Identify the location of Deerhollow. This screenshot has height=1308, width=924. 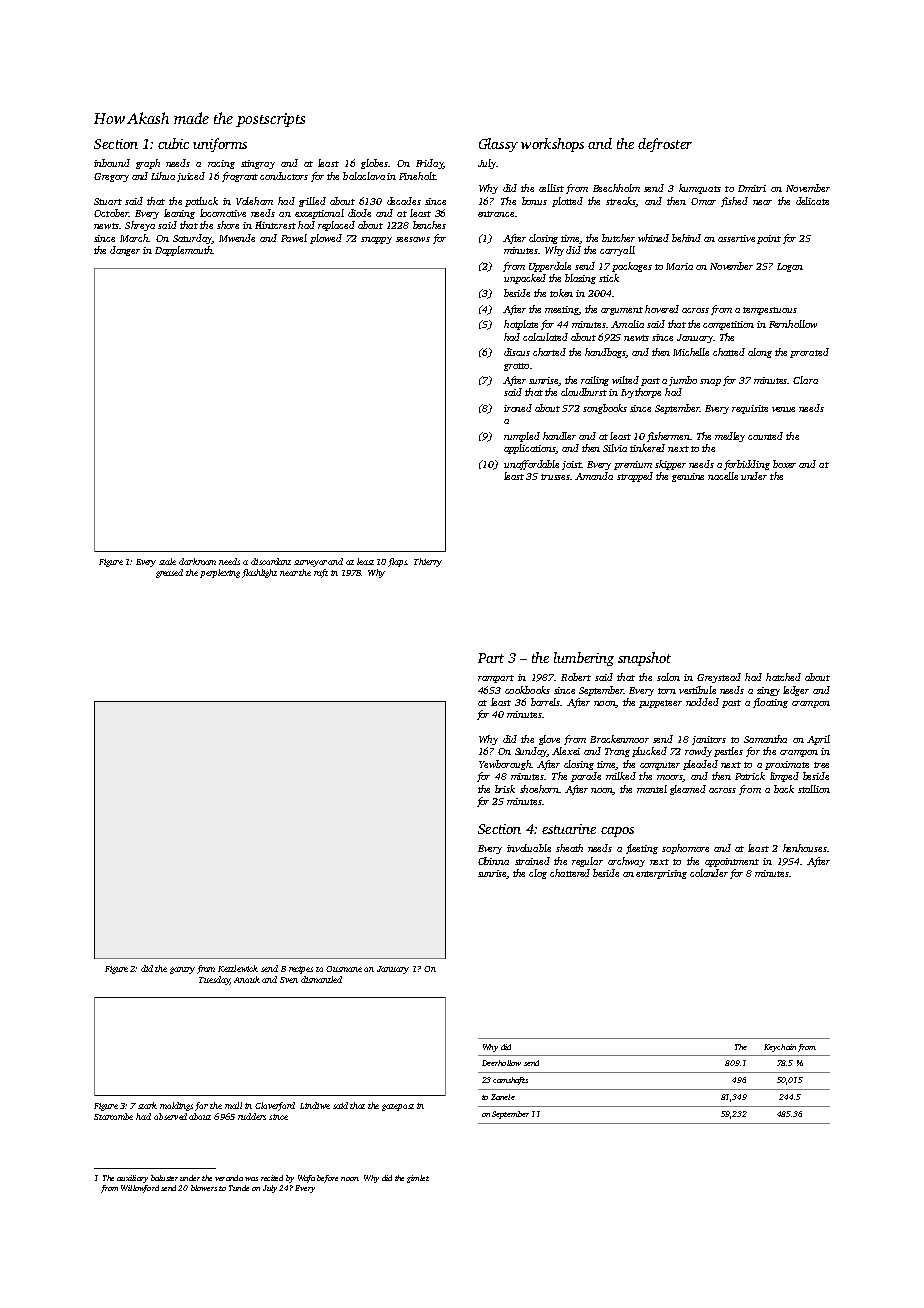
(501, 1063).
